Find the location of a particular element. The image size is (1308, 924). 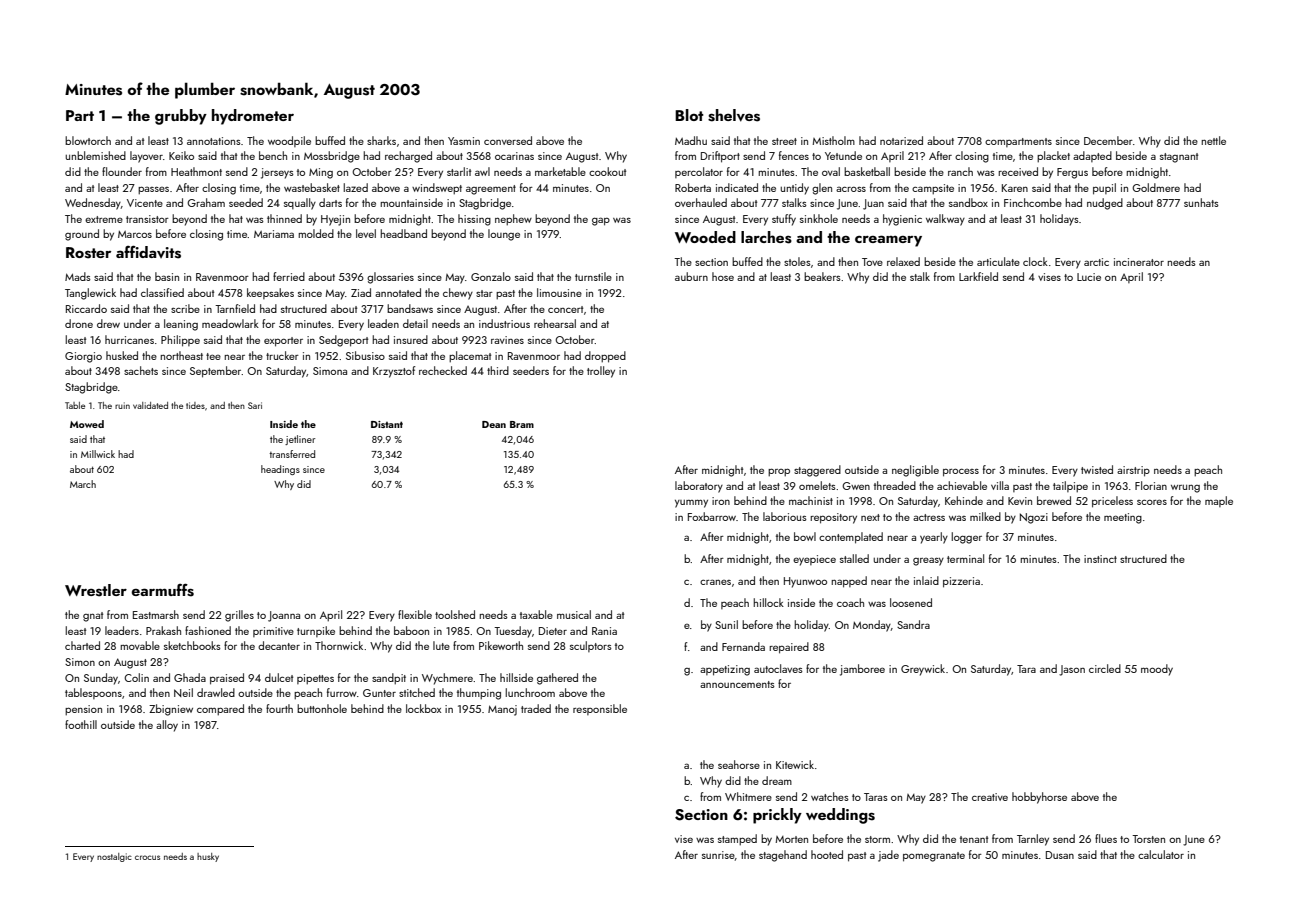

Greywick is located at coordinates (923, 670).
